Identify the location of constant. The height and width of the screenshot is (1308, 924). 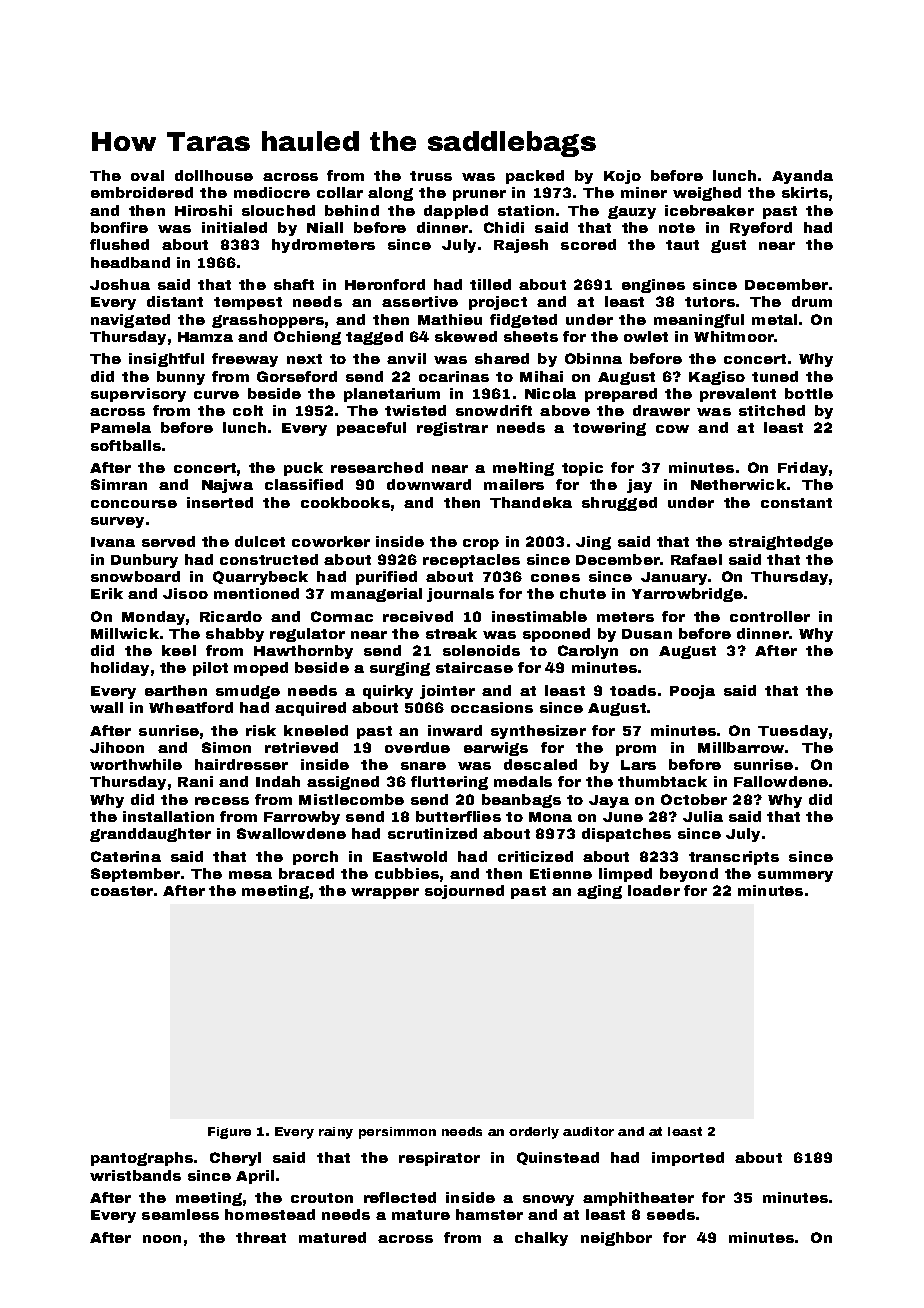
(796, 503).
